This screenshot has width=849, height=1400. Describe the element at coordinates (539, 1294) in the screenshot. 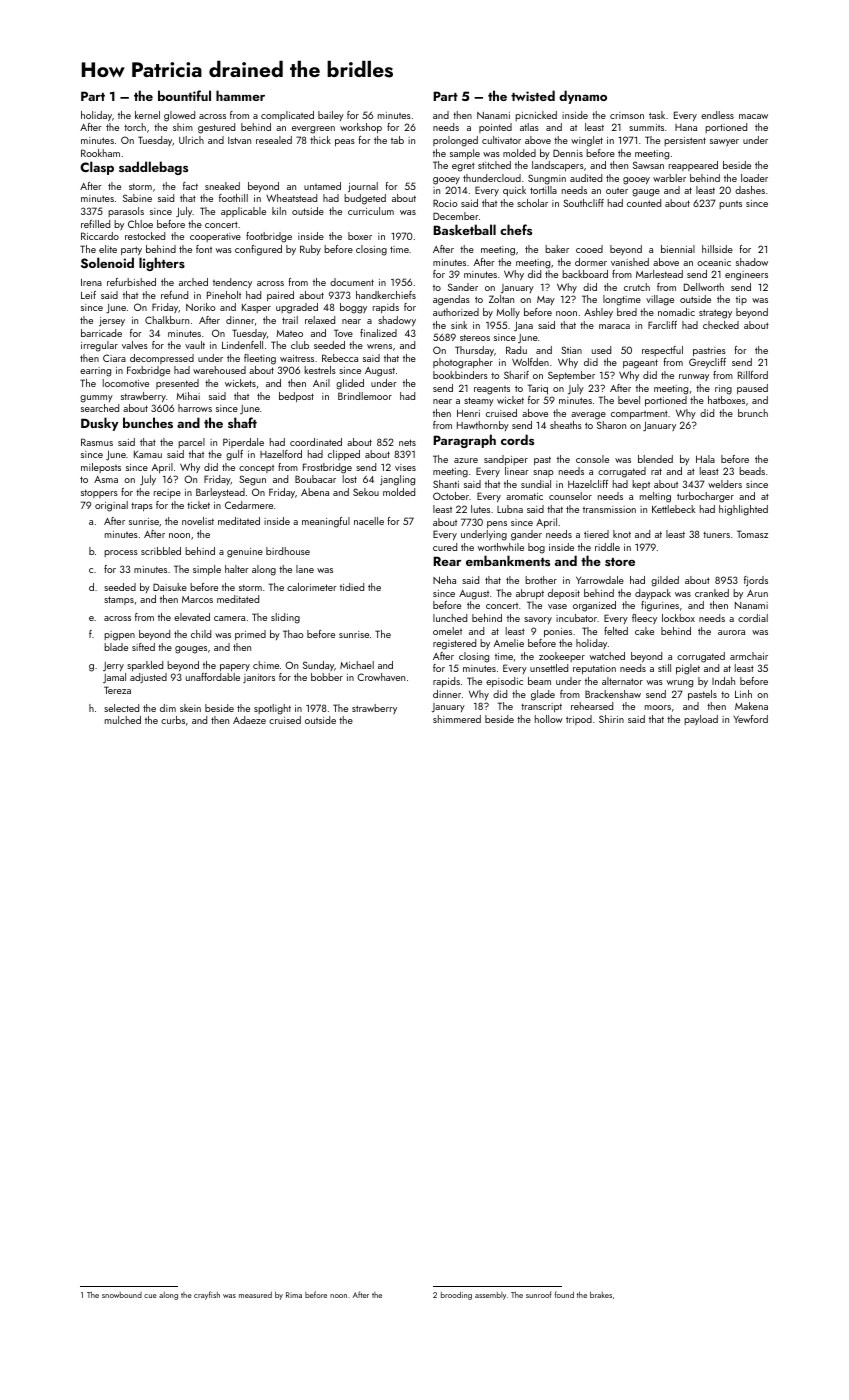

I see `sunroof` at that location.
